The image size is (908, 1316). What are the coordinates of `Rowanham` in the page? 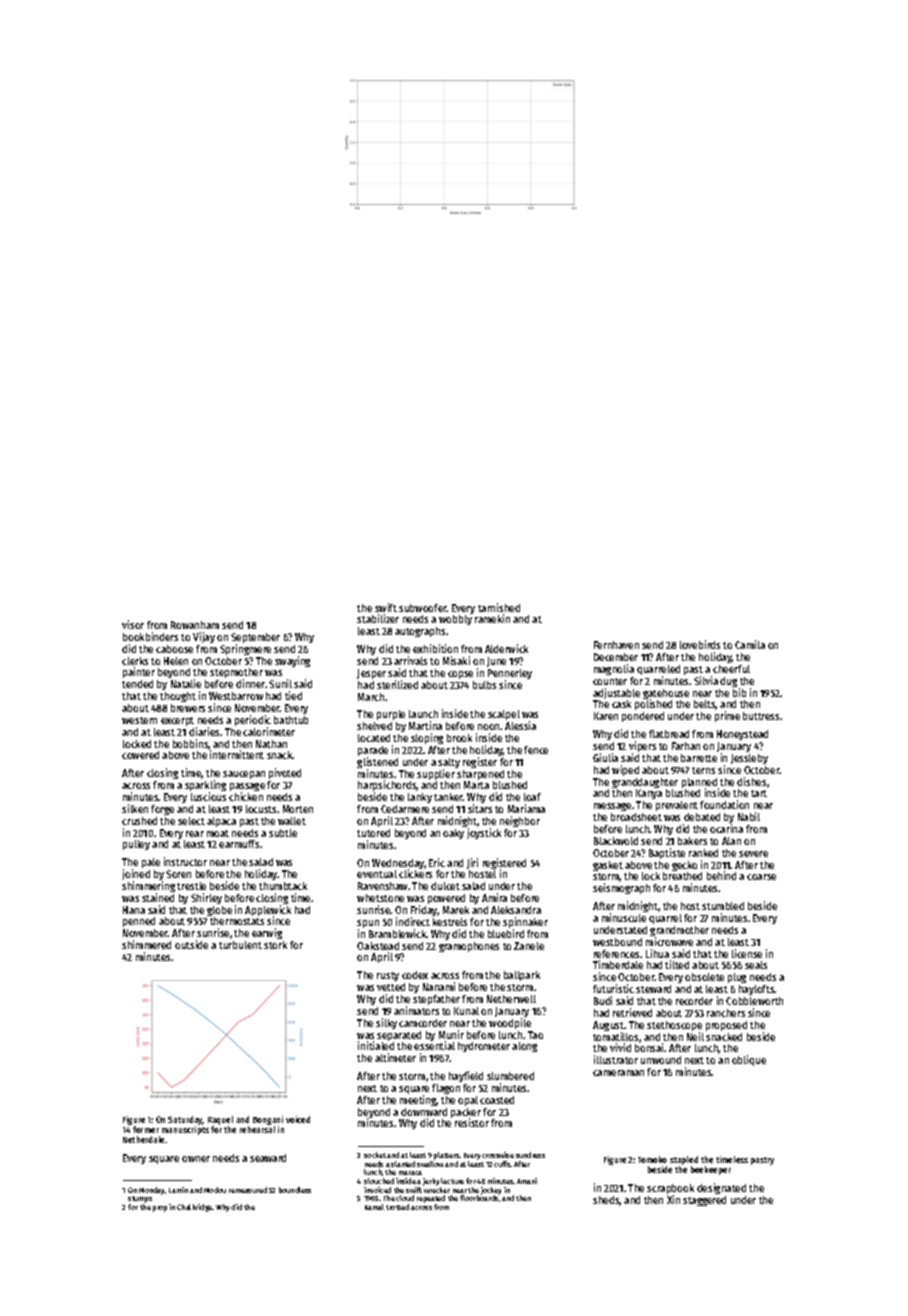 It's located at (195, 625).
